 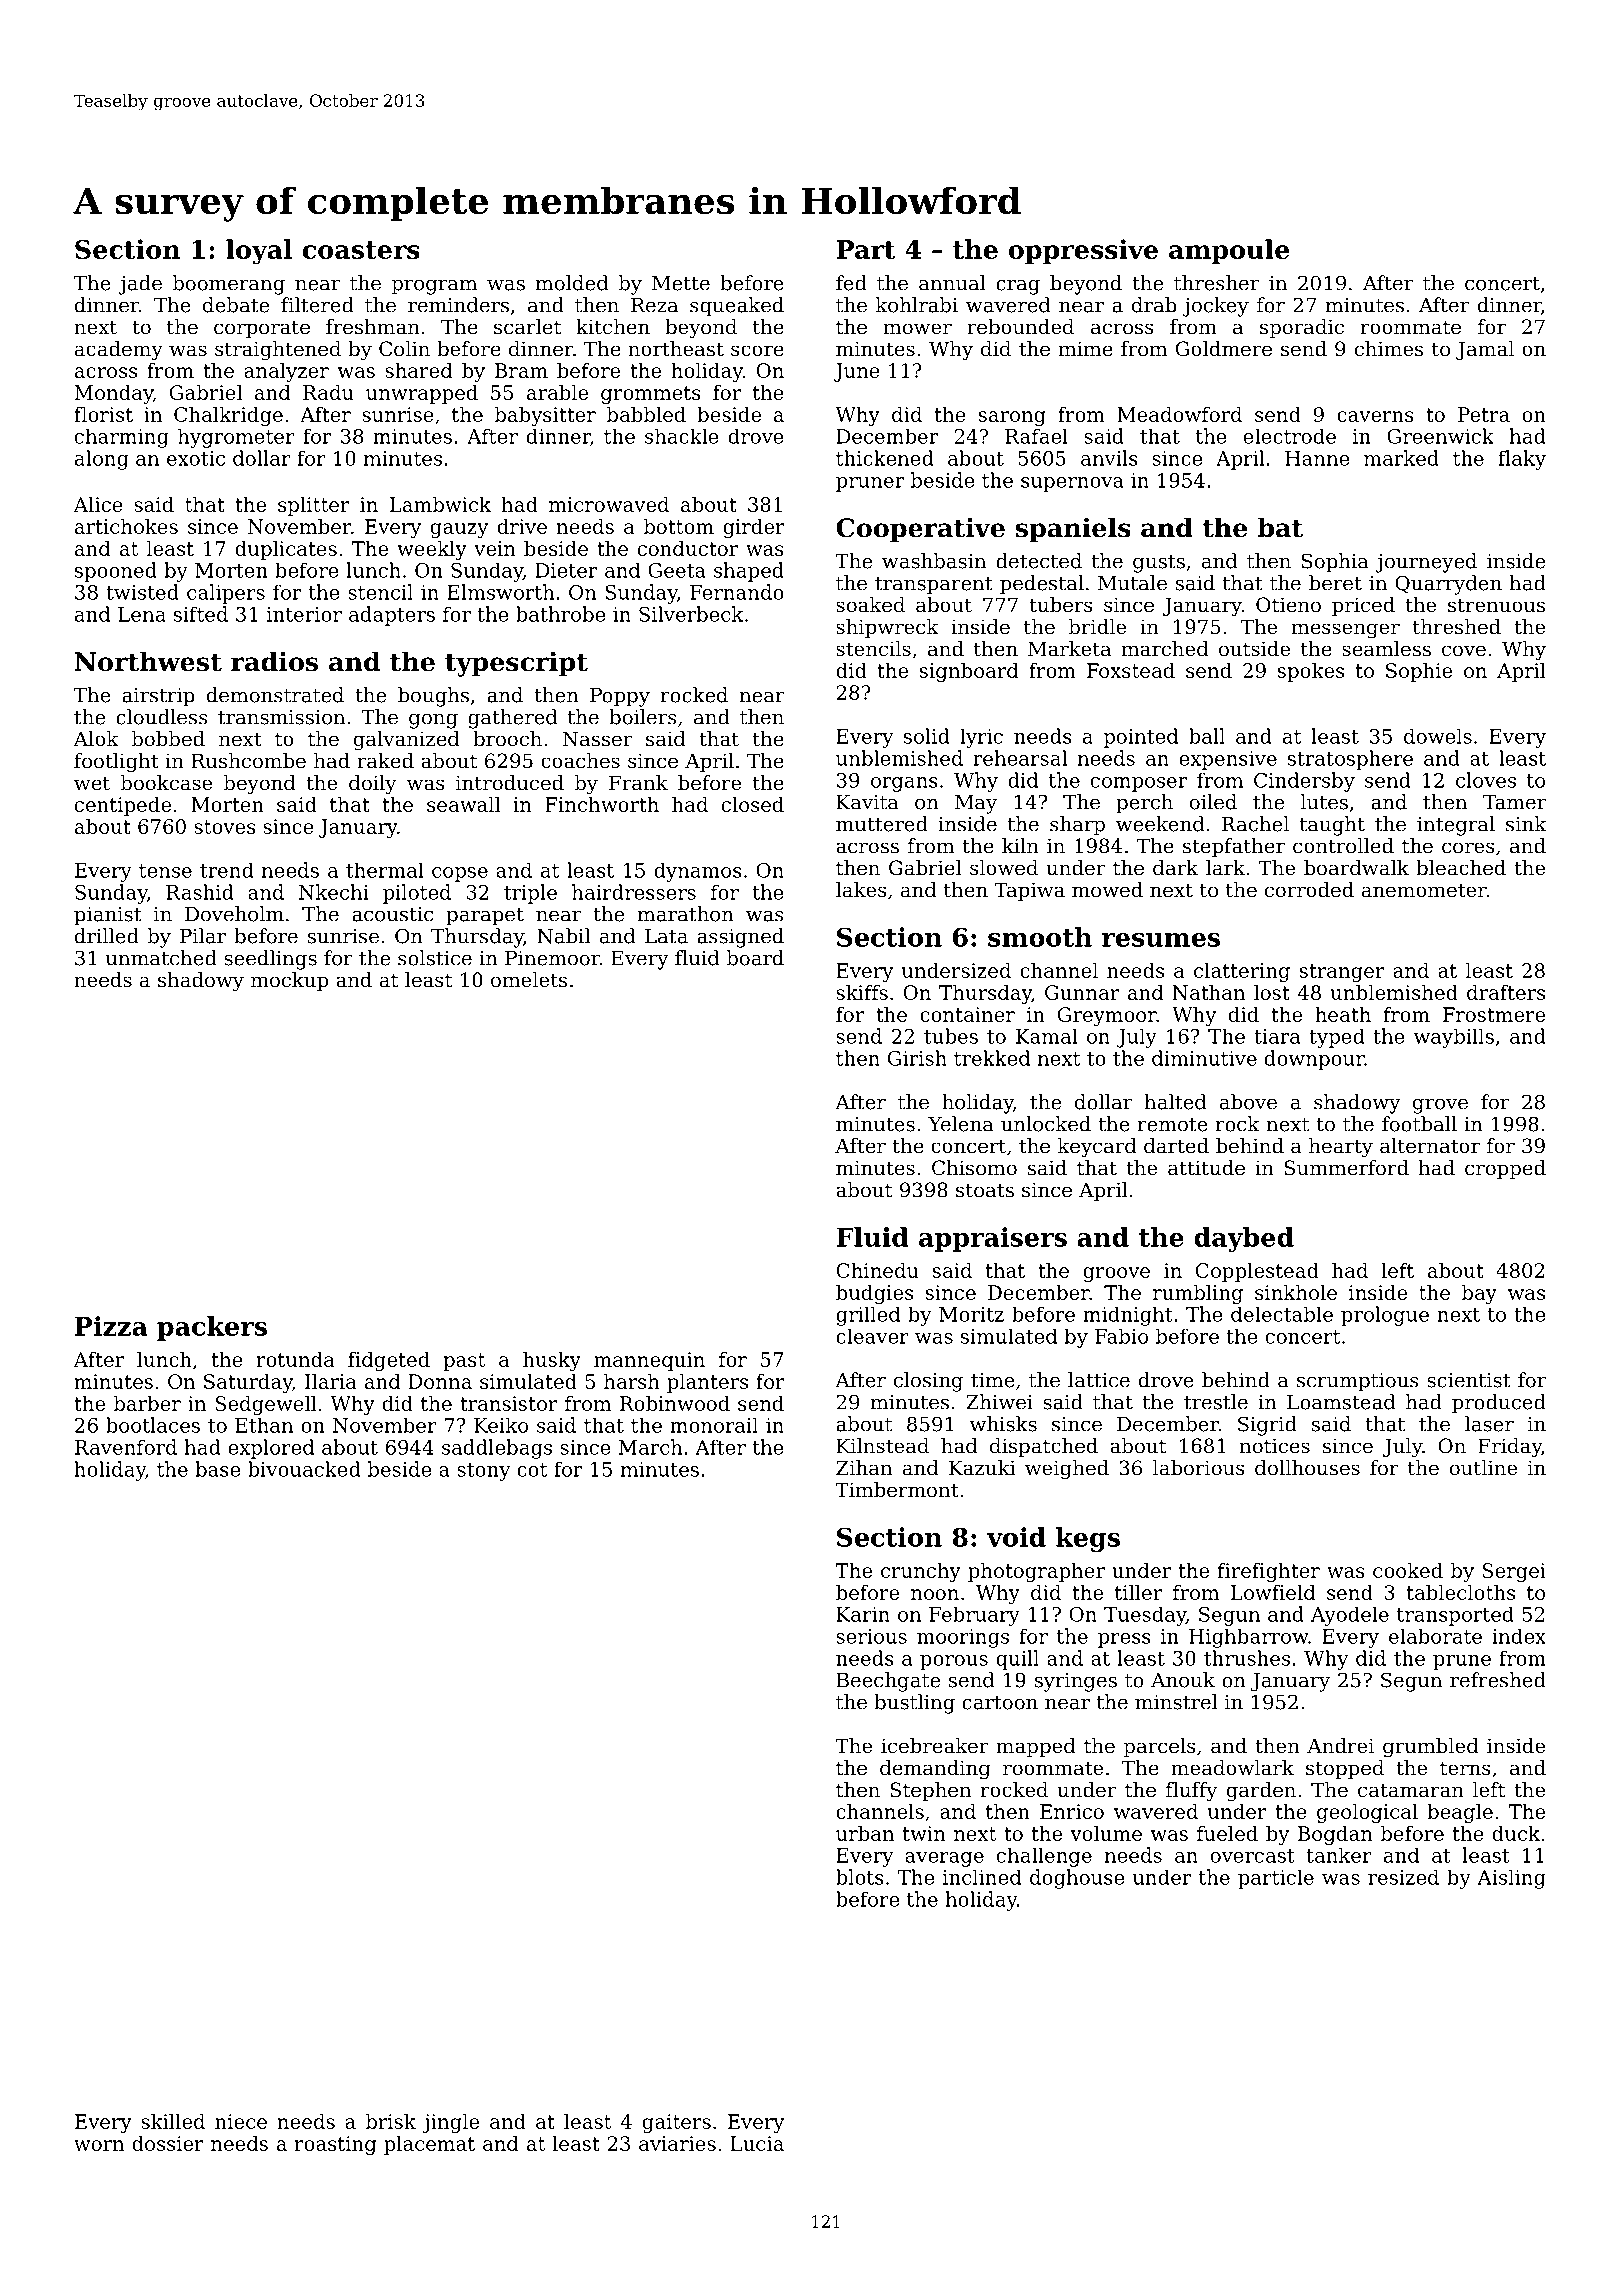 I want to click on Girish, so click(x=917, y=1058).
